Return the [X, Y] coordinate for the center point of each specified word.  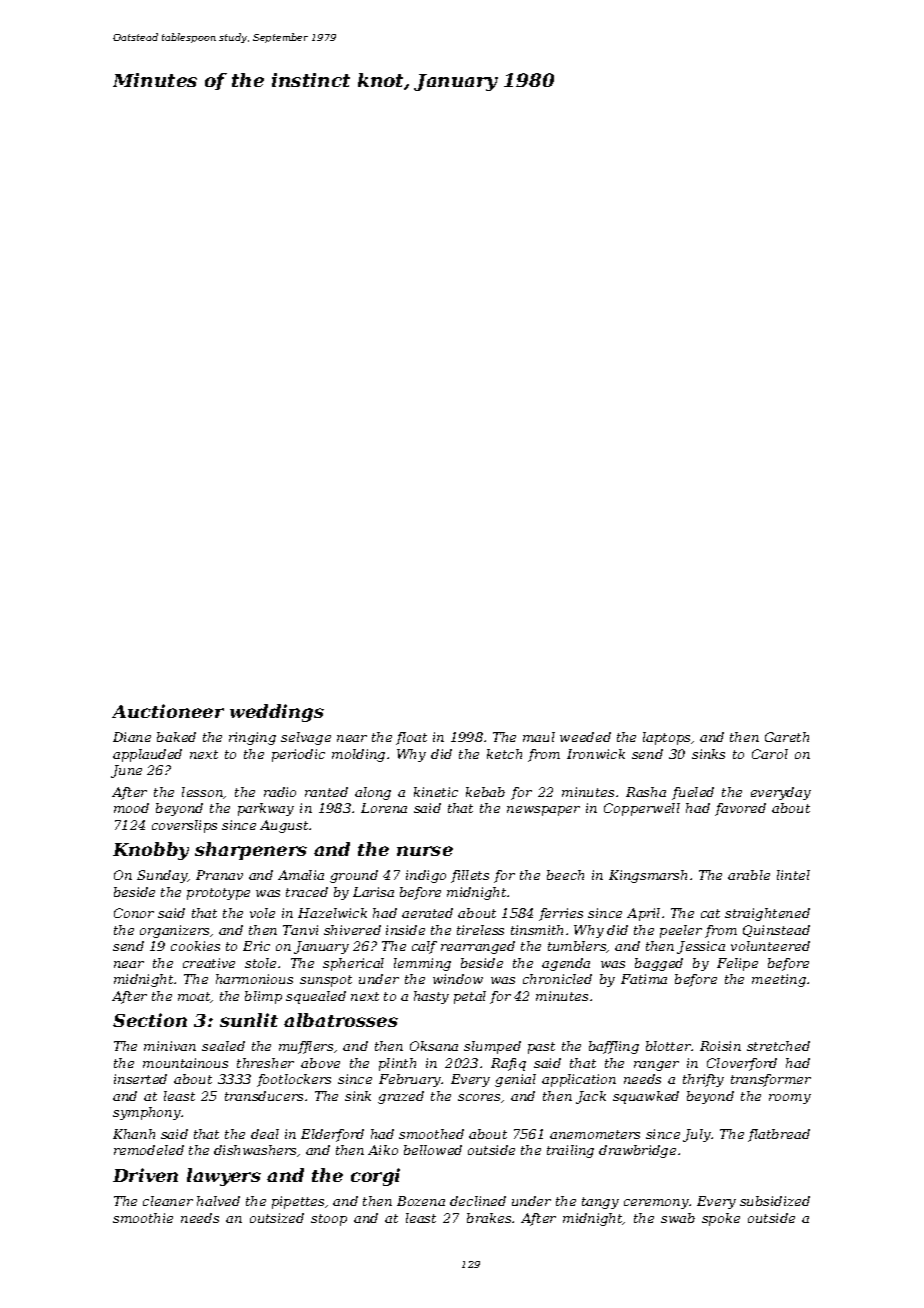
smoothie [143, 1218]
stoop [329, 1220]
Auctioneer [168, 711]
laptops [666, 738]
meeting [779, 980]
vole [262, 913]
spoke [721, 1219]
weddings [277, 713]
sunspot [326, 981]
